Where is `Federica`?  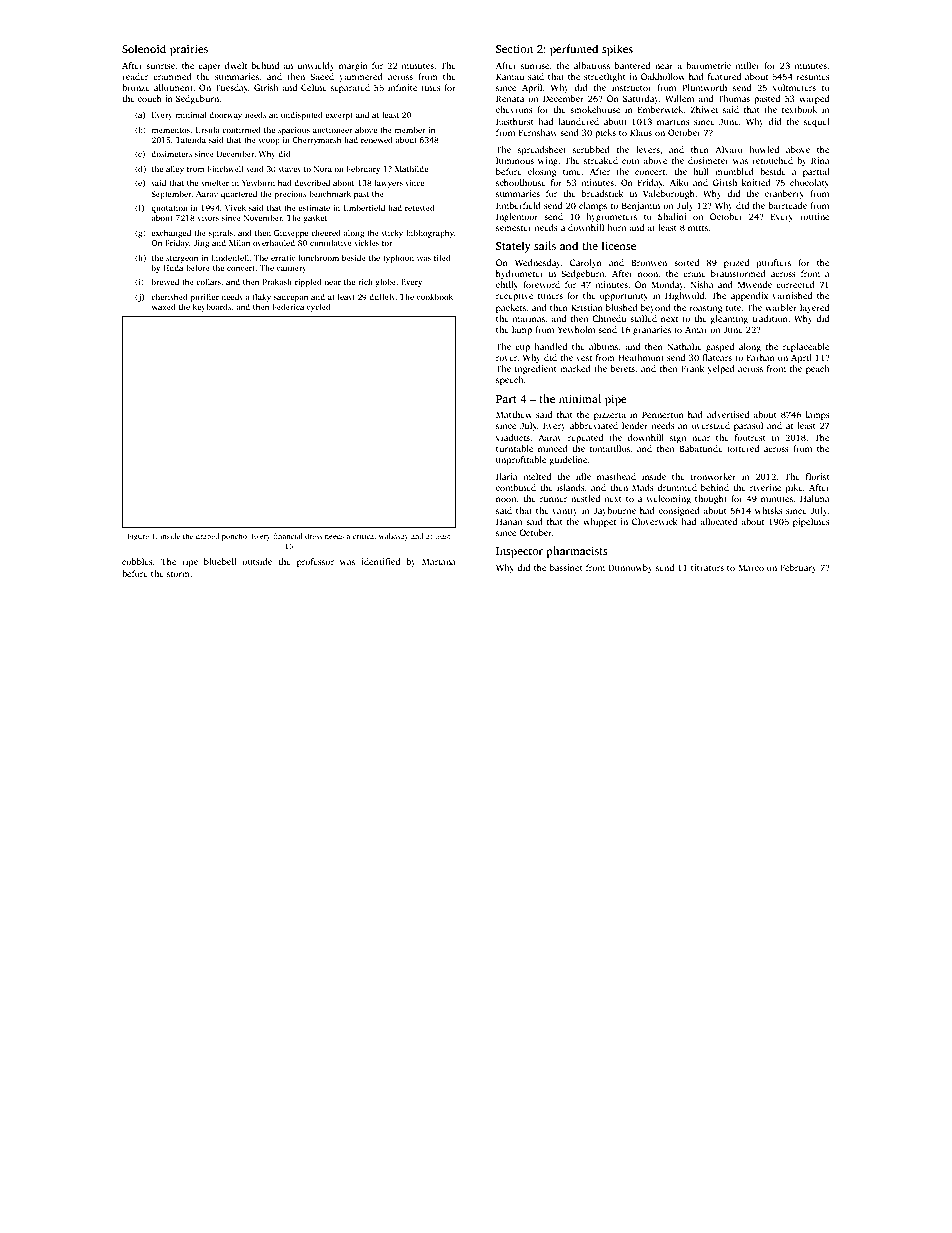 Federica is located at coordinates (288, 306).
